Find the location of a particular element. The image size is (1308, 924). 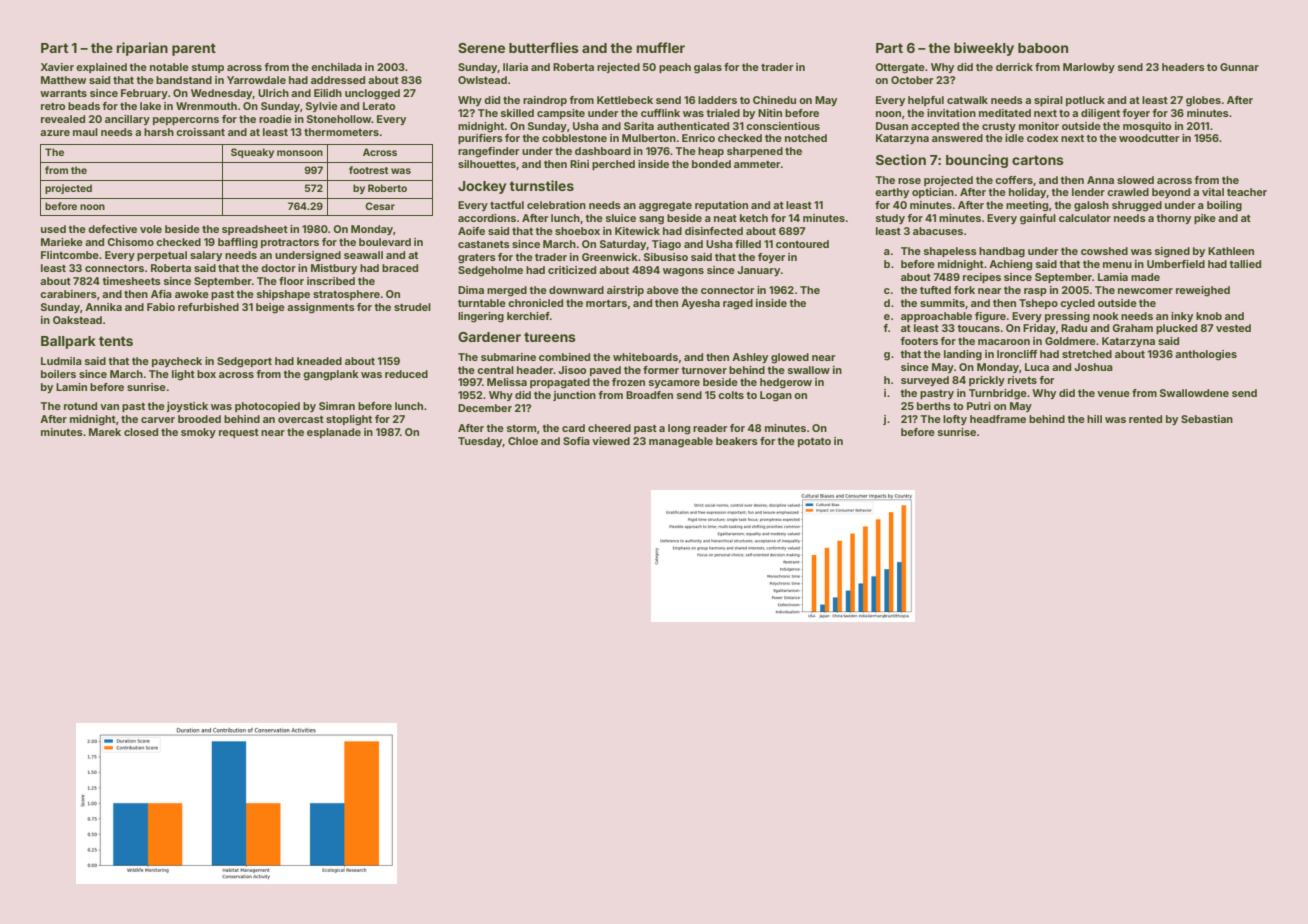

optician is located at coordinates (933, 193).
